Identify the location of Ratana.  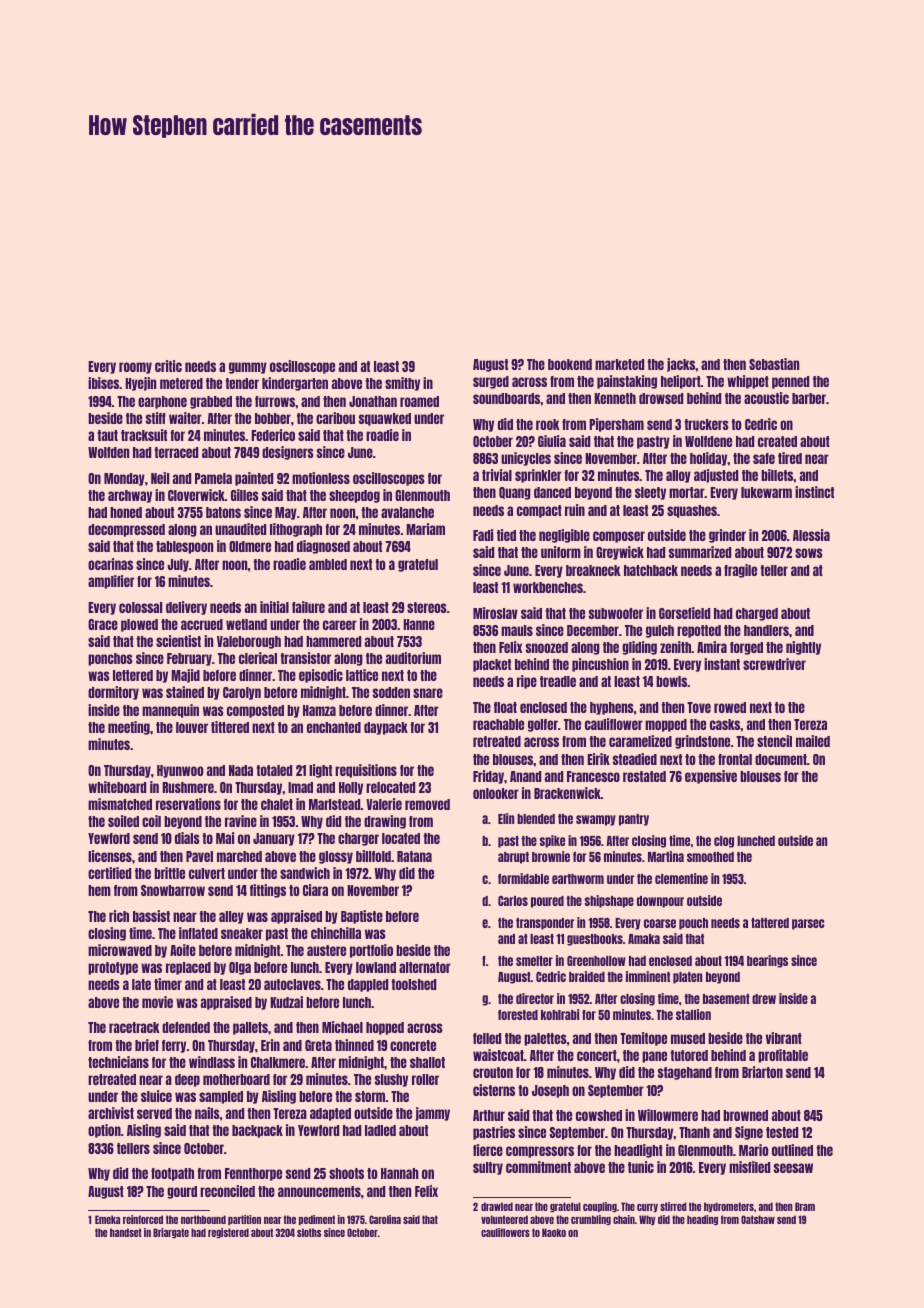
(414, 856).
